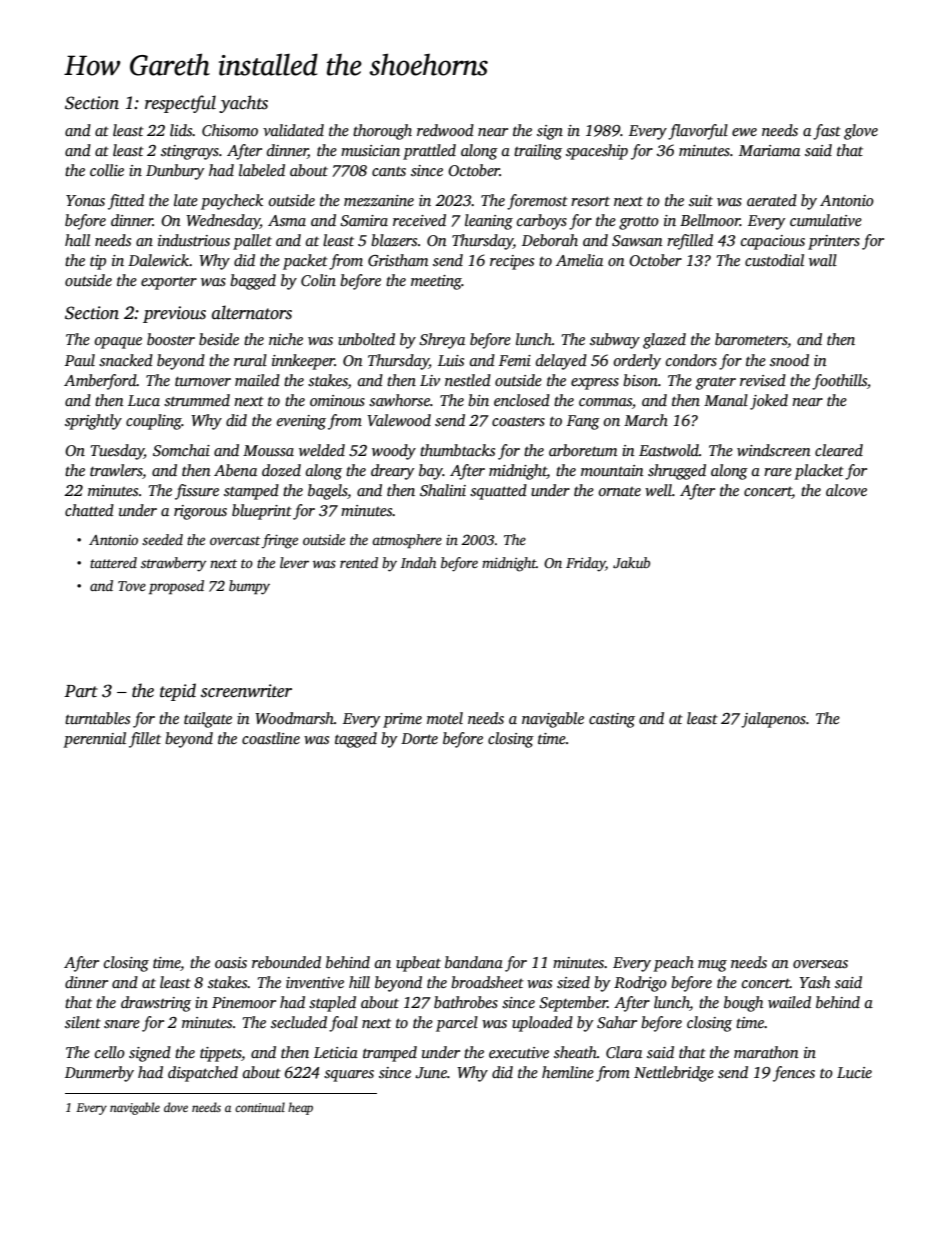 The height and width of the document is (1233, 952). Describe the element at coordinates (431, 1073) in the document. I see `June` at that location.
